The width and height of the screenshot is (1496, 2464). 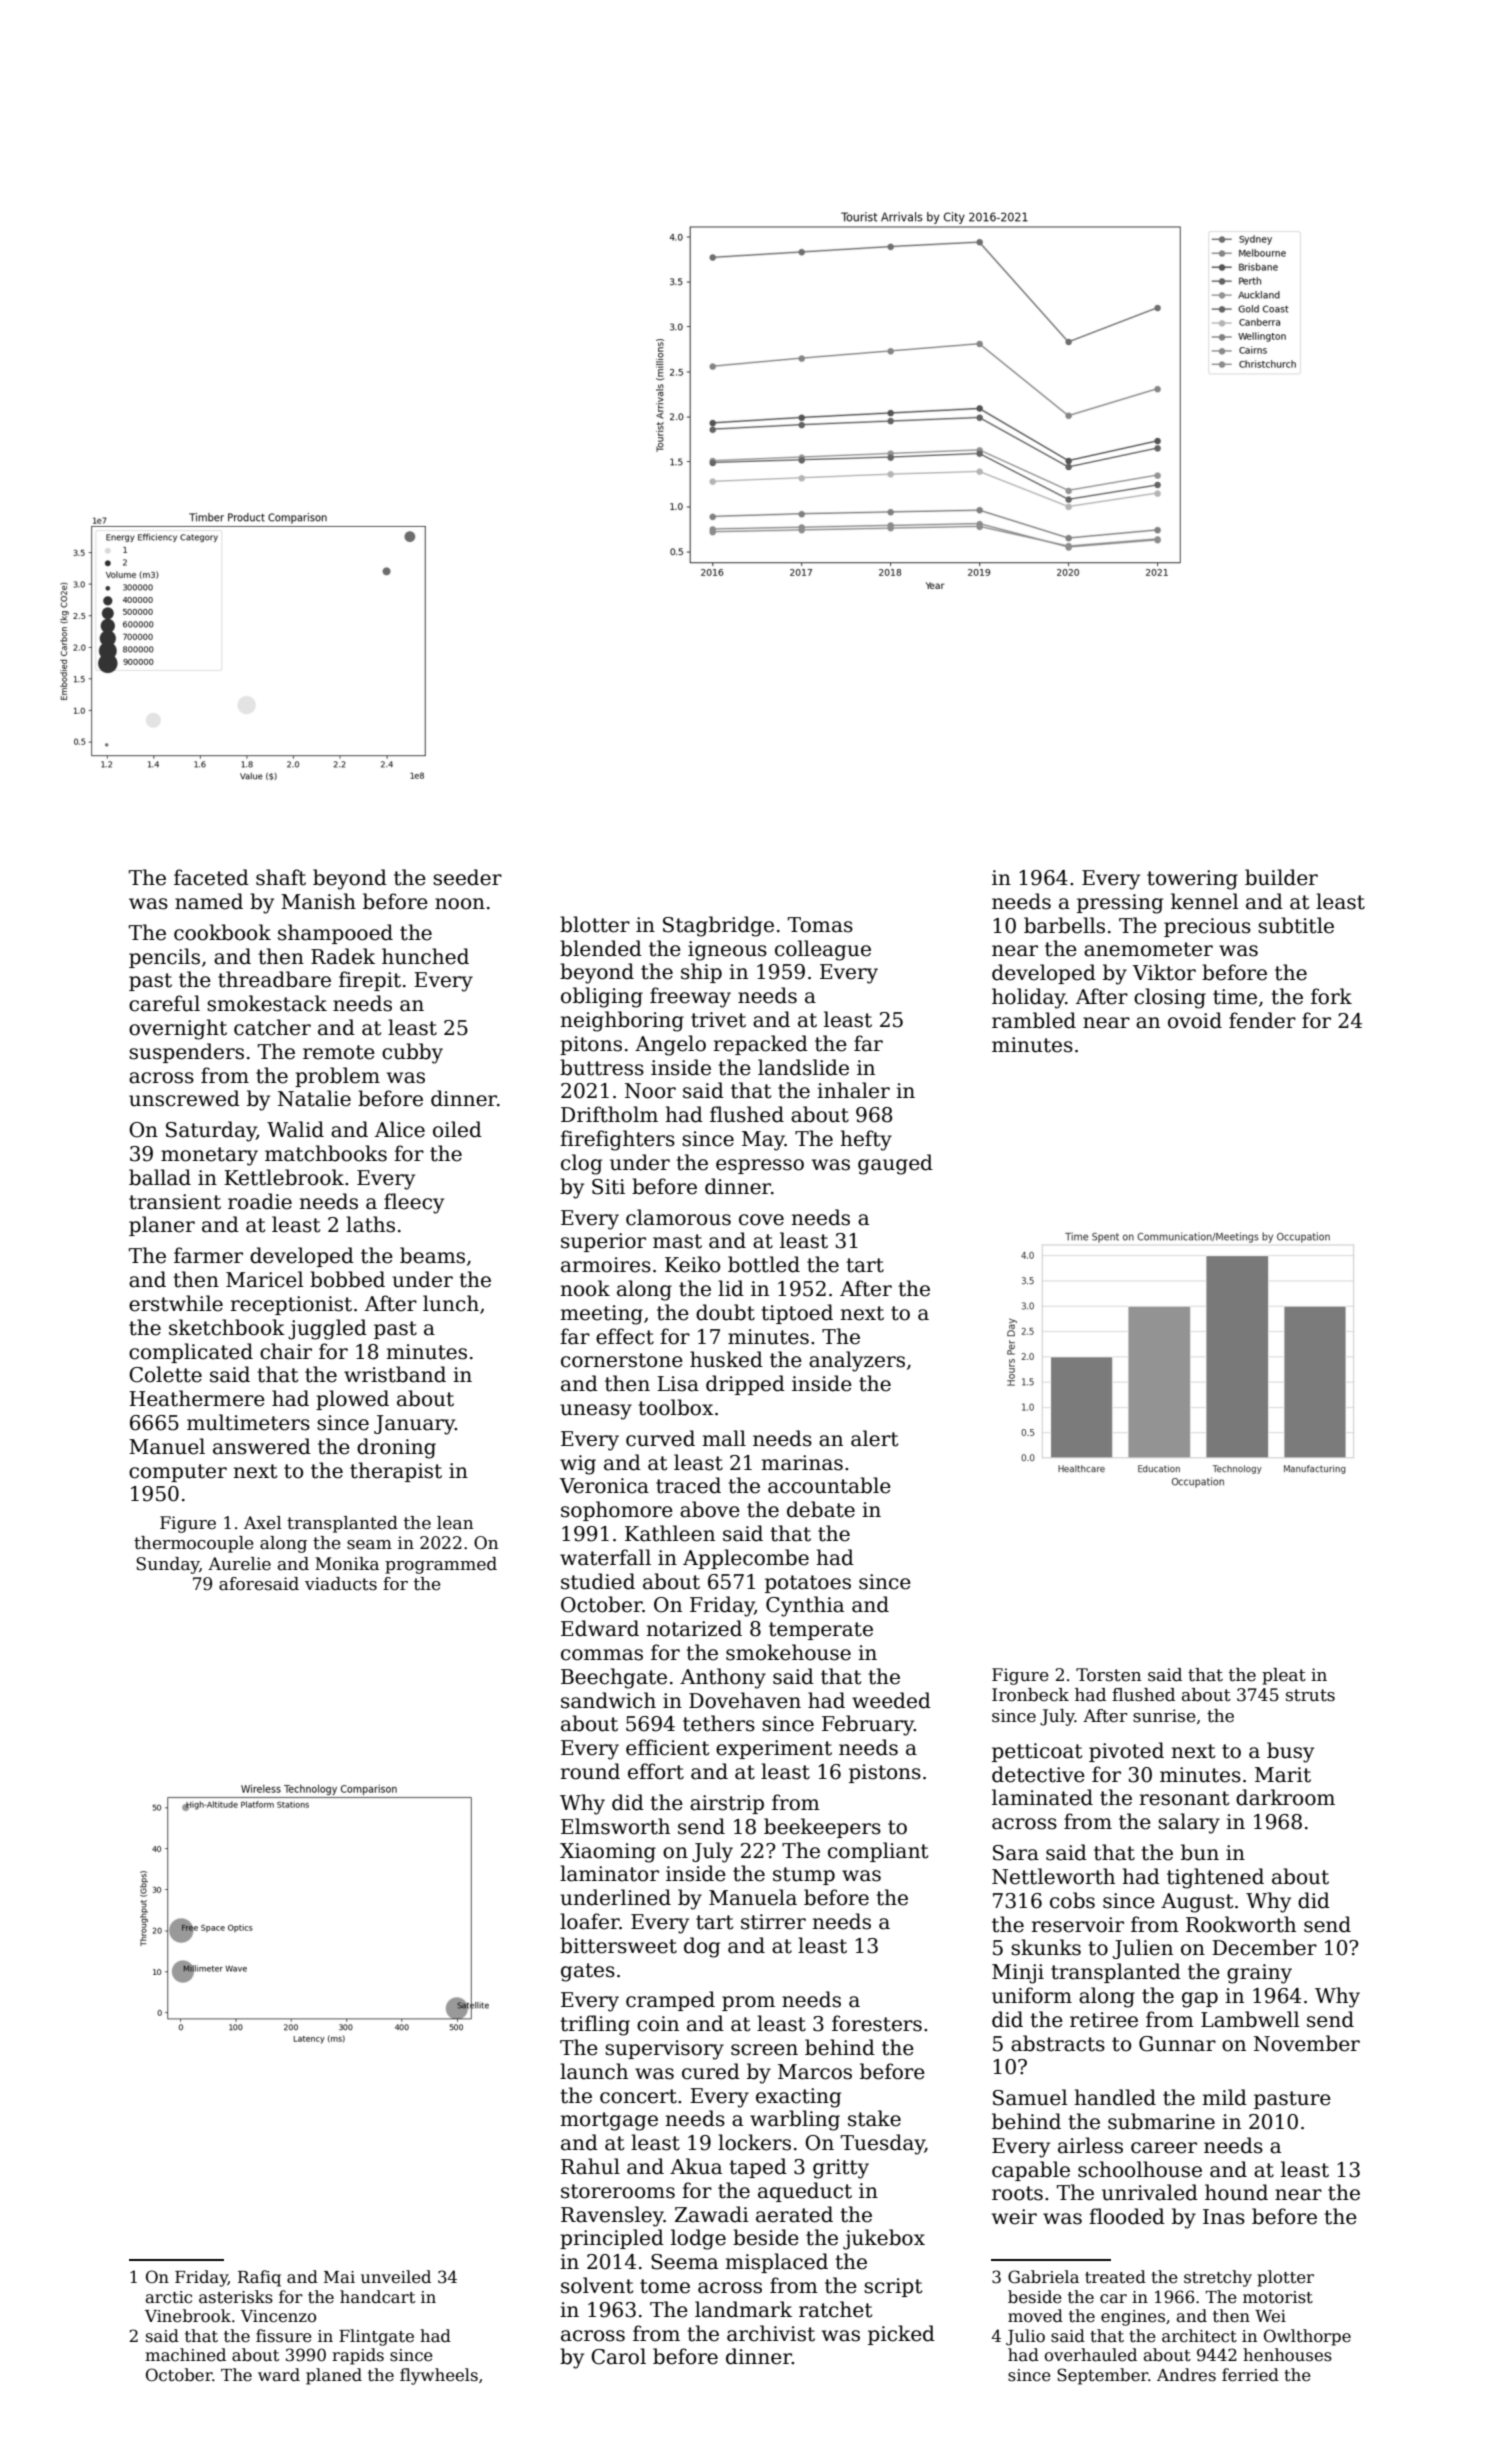 What do you see at coordinates (211, 877) in the screenshot?
I see `faceted` at bounding box center [211, 877].
